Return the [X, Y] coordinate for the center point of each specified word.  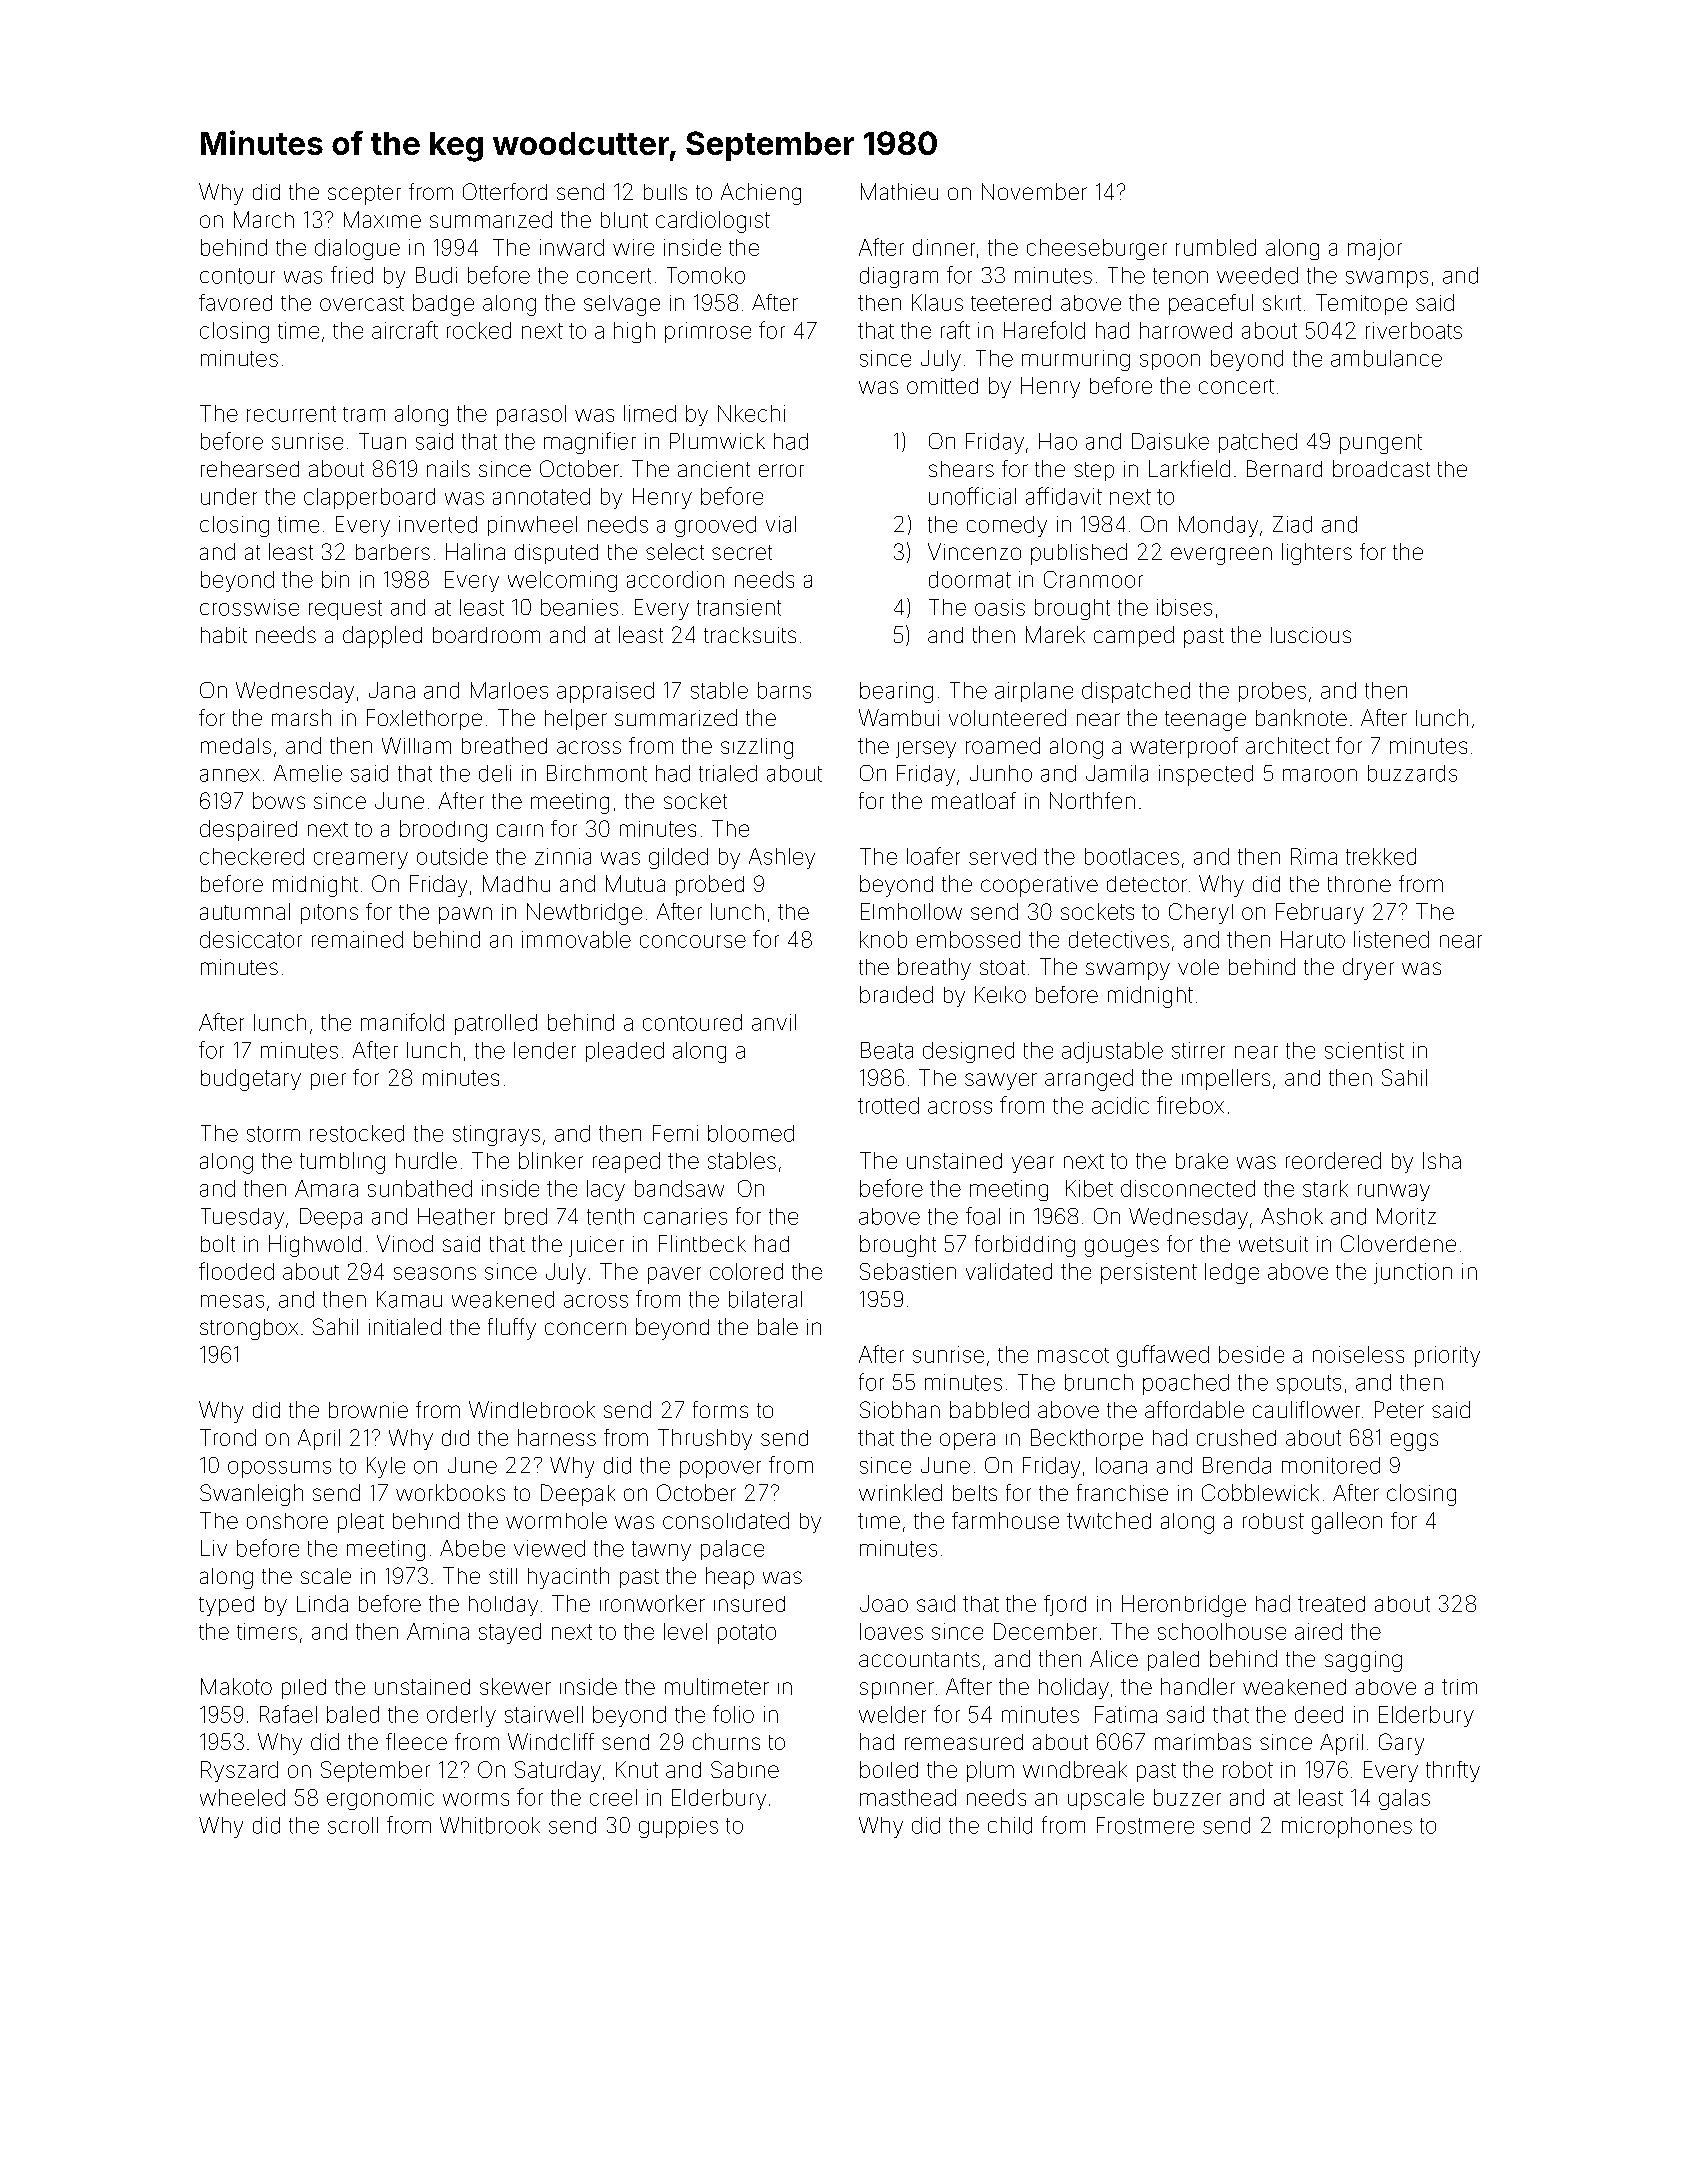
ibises [1184, 607]
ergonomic [380, 1799]
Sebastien [908, 1271]
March [264, 219]
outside [452, 856]
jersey [926, 749]
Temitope [1361, 304]
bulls [665, 192]
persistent [1149, 1273]
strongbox [249, 1329]
